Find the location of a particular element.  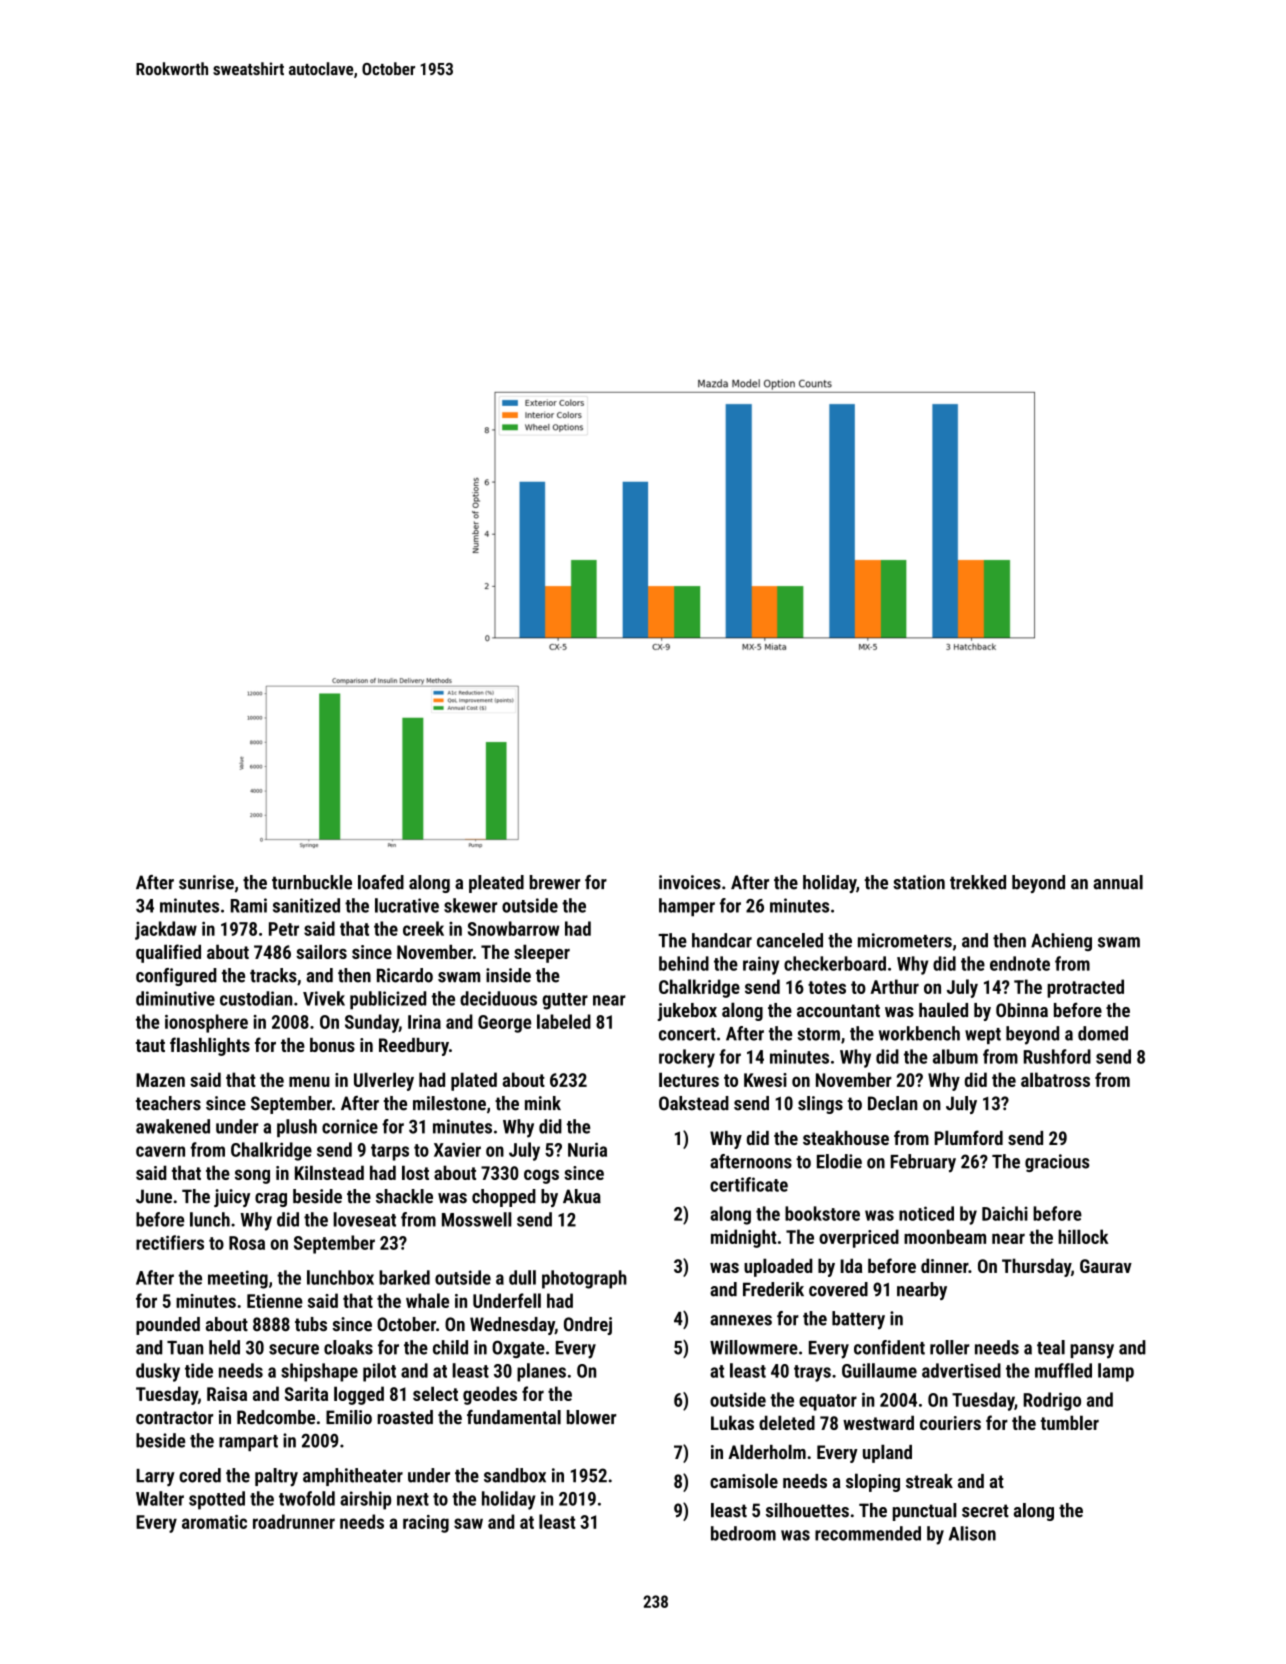

Petr is located at coordinates (284, 929).
